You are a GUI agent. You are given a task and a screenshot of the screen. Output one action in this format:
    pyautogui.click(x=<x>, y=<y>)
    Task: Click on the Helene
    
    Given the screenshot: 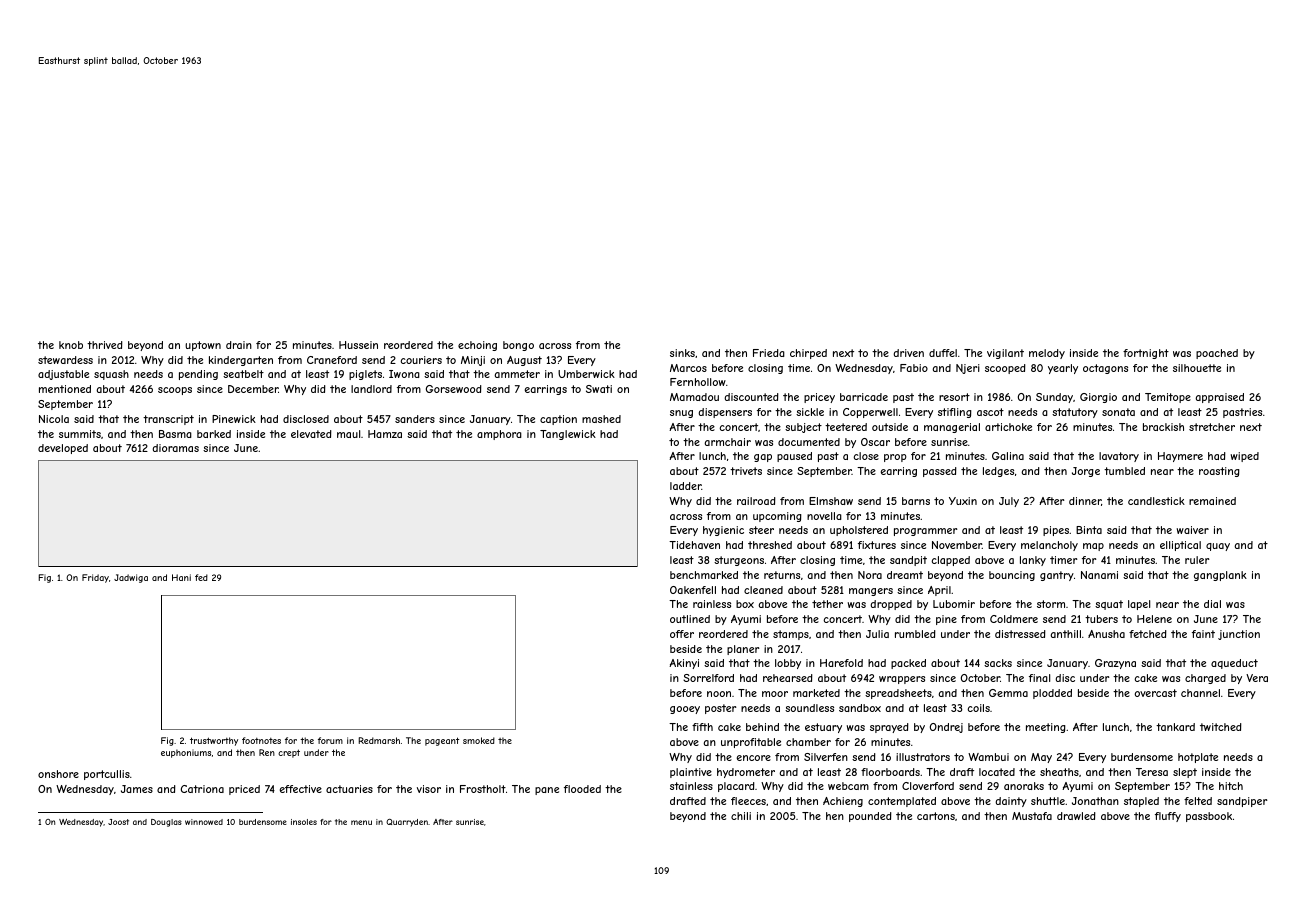 What is the action you would take?
    pyautogui.click(x=1154, y=619)
